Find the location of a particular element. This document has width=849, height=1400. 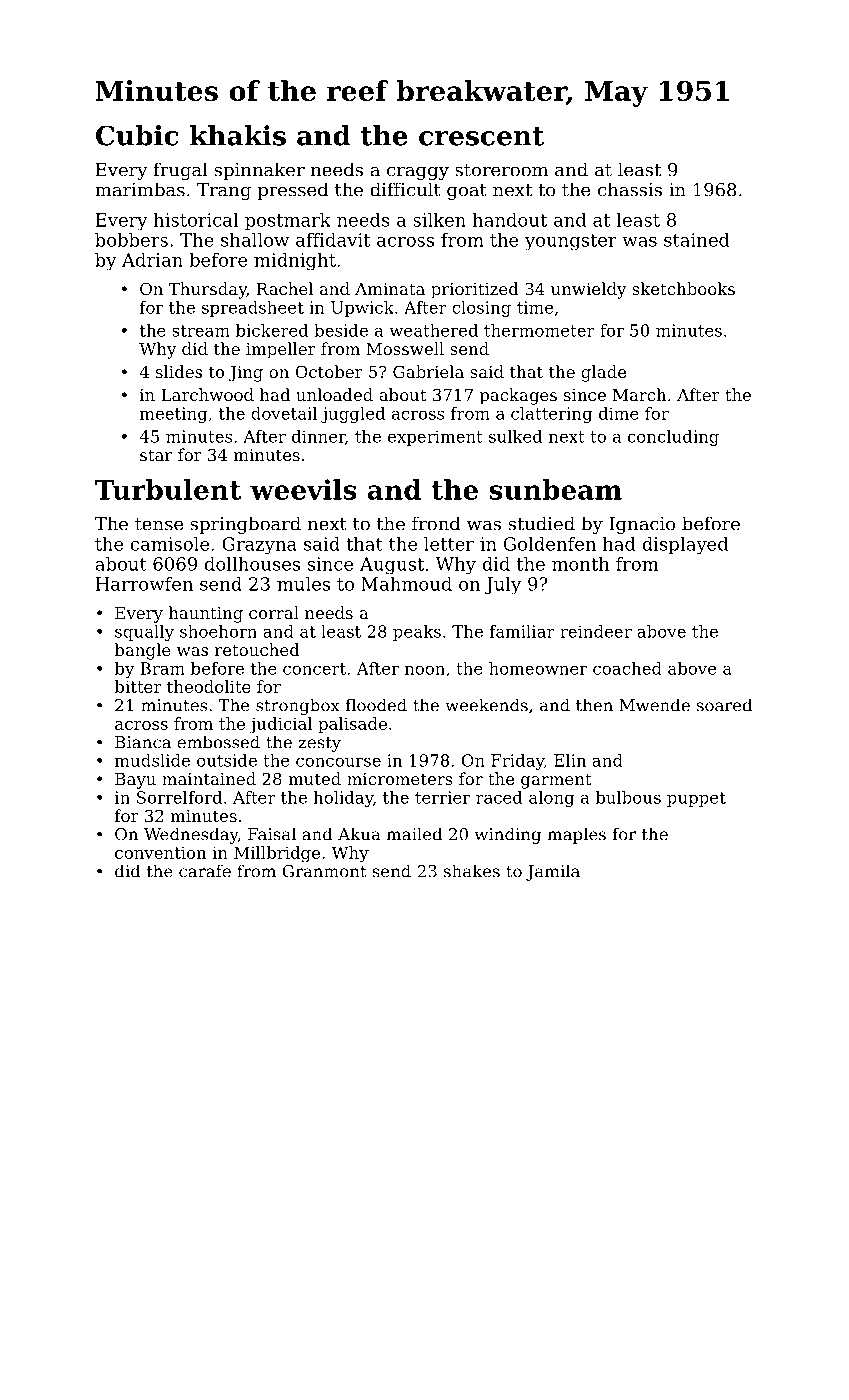

micrometers is located at coordinates (400, 779).
